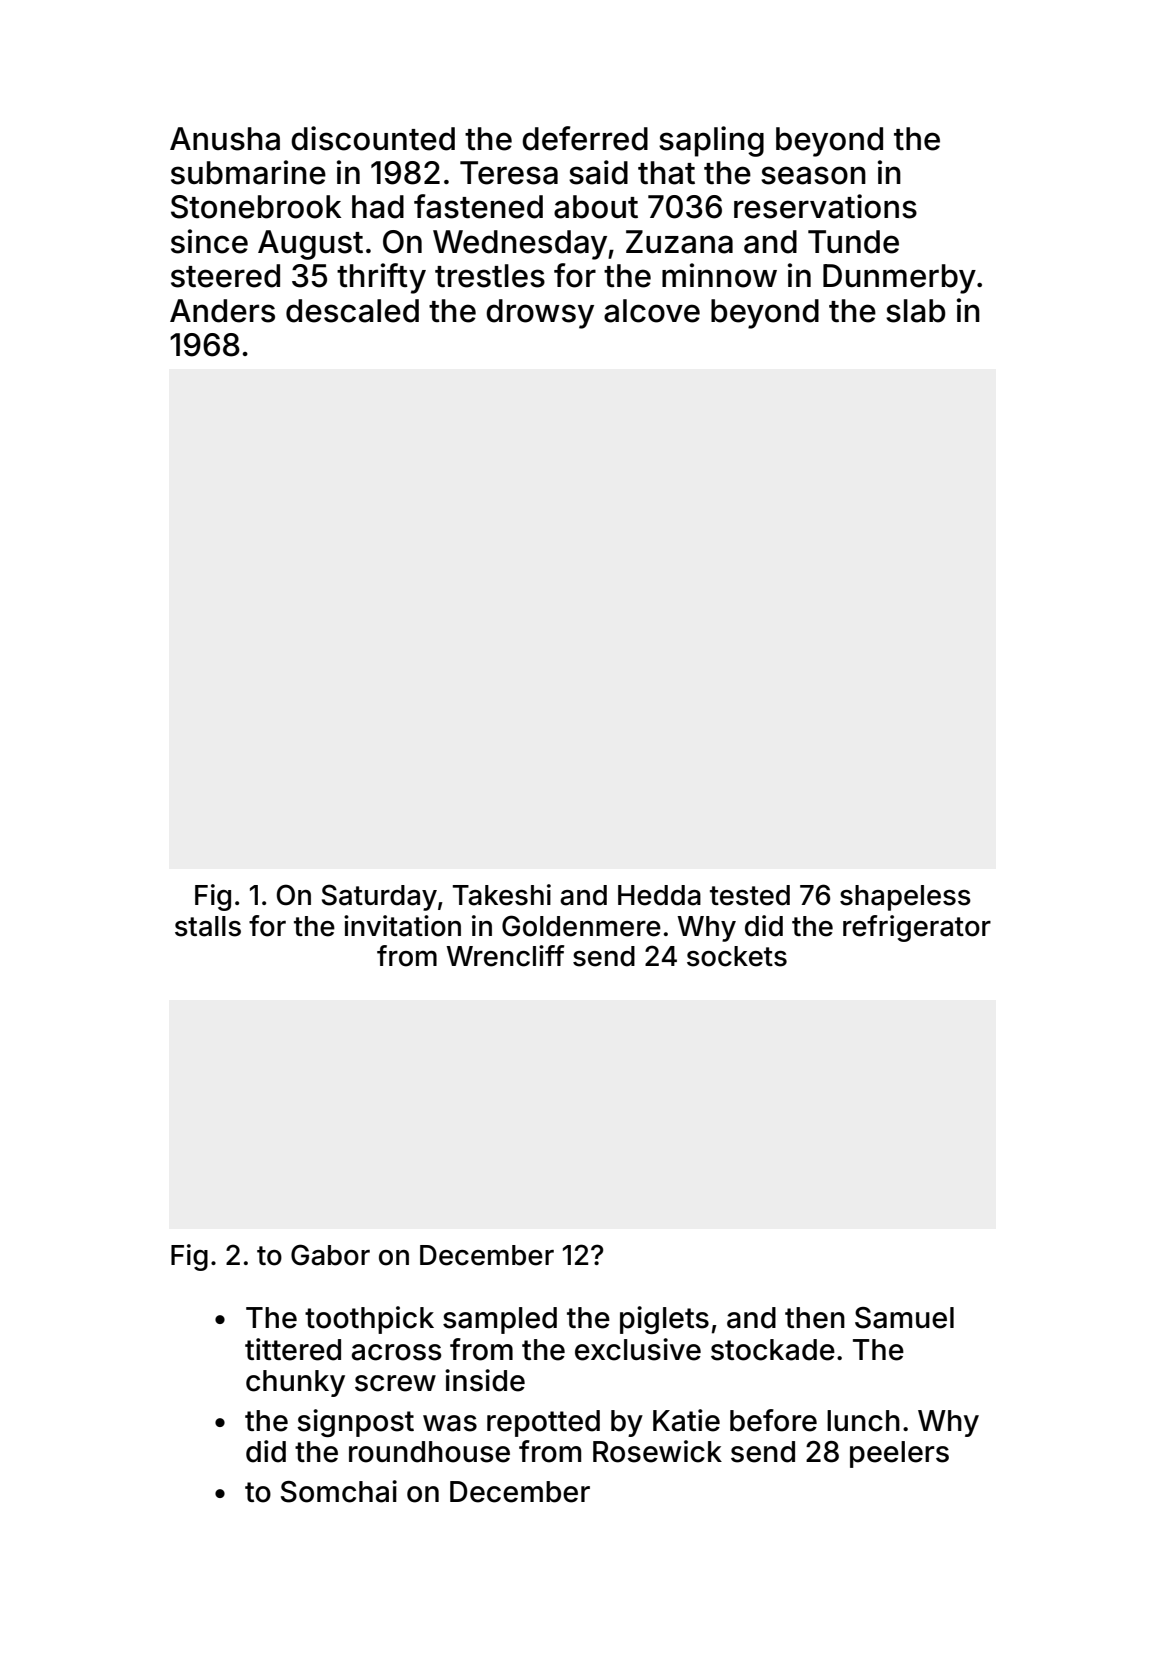 Image resolution: width=1165 pixels, height=1654 pixels. Describe the element at coordinates (295, 1383) in the screenshot. I see `chunky` at that location.
